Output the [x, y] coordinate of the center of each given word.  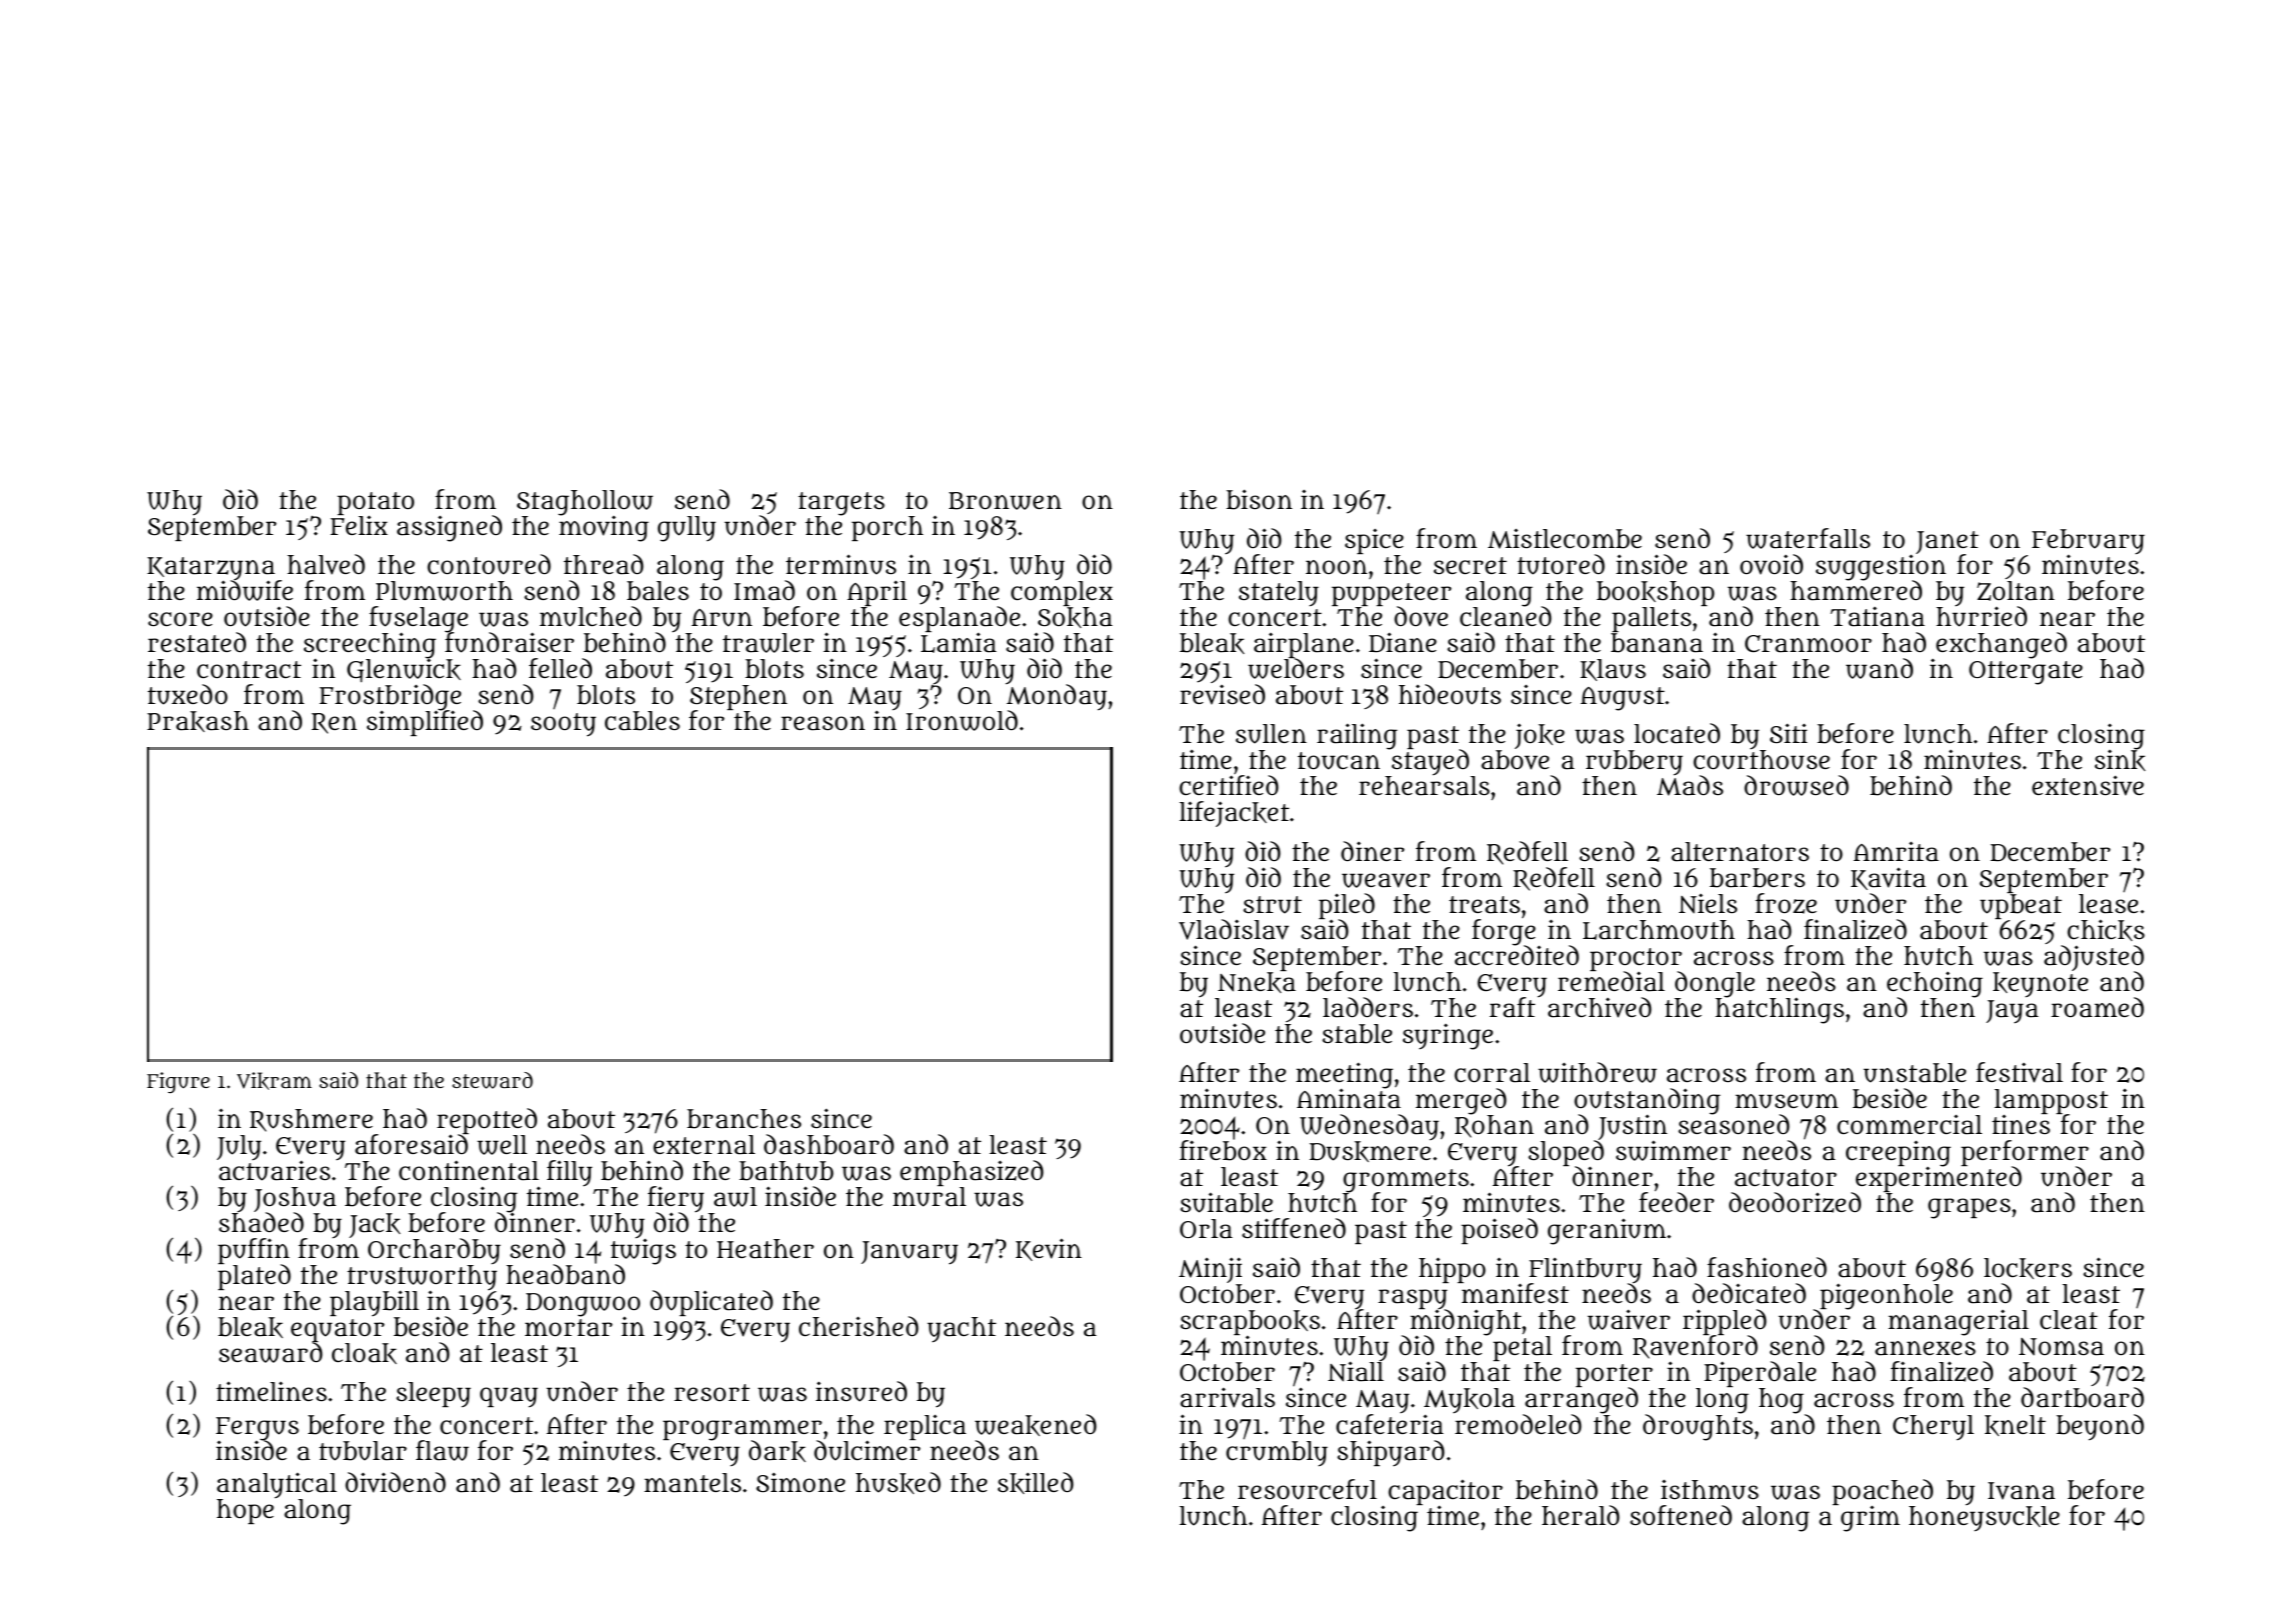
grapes [1969, 1208]
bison [1259, 499]
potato [375, 503]
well [502, 1145]
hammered [1856, 591]
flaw [442, 1450]
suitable [1226, 1202]
